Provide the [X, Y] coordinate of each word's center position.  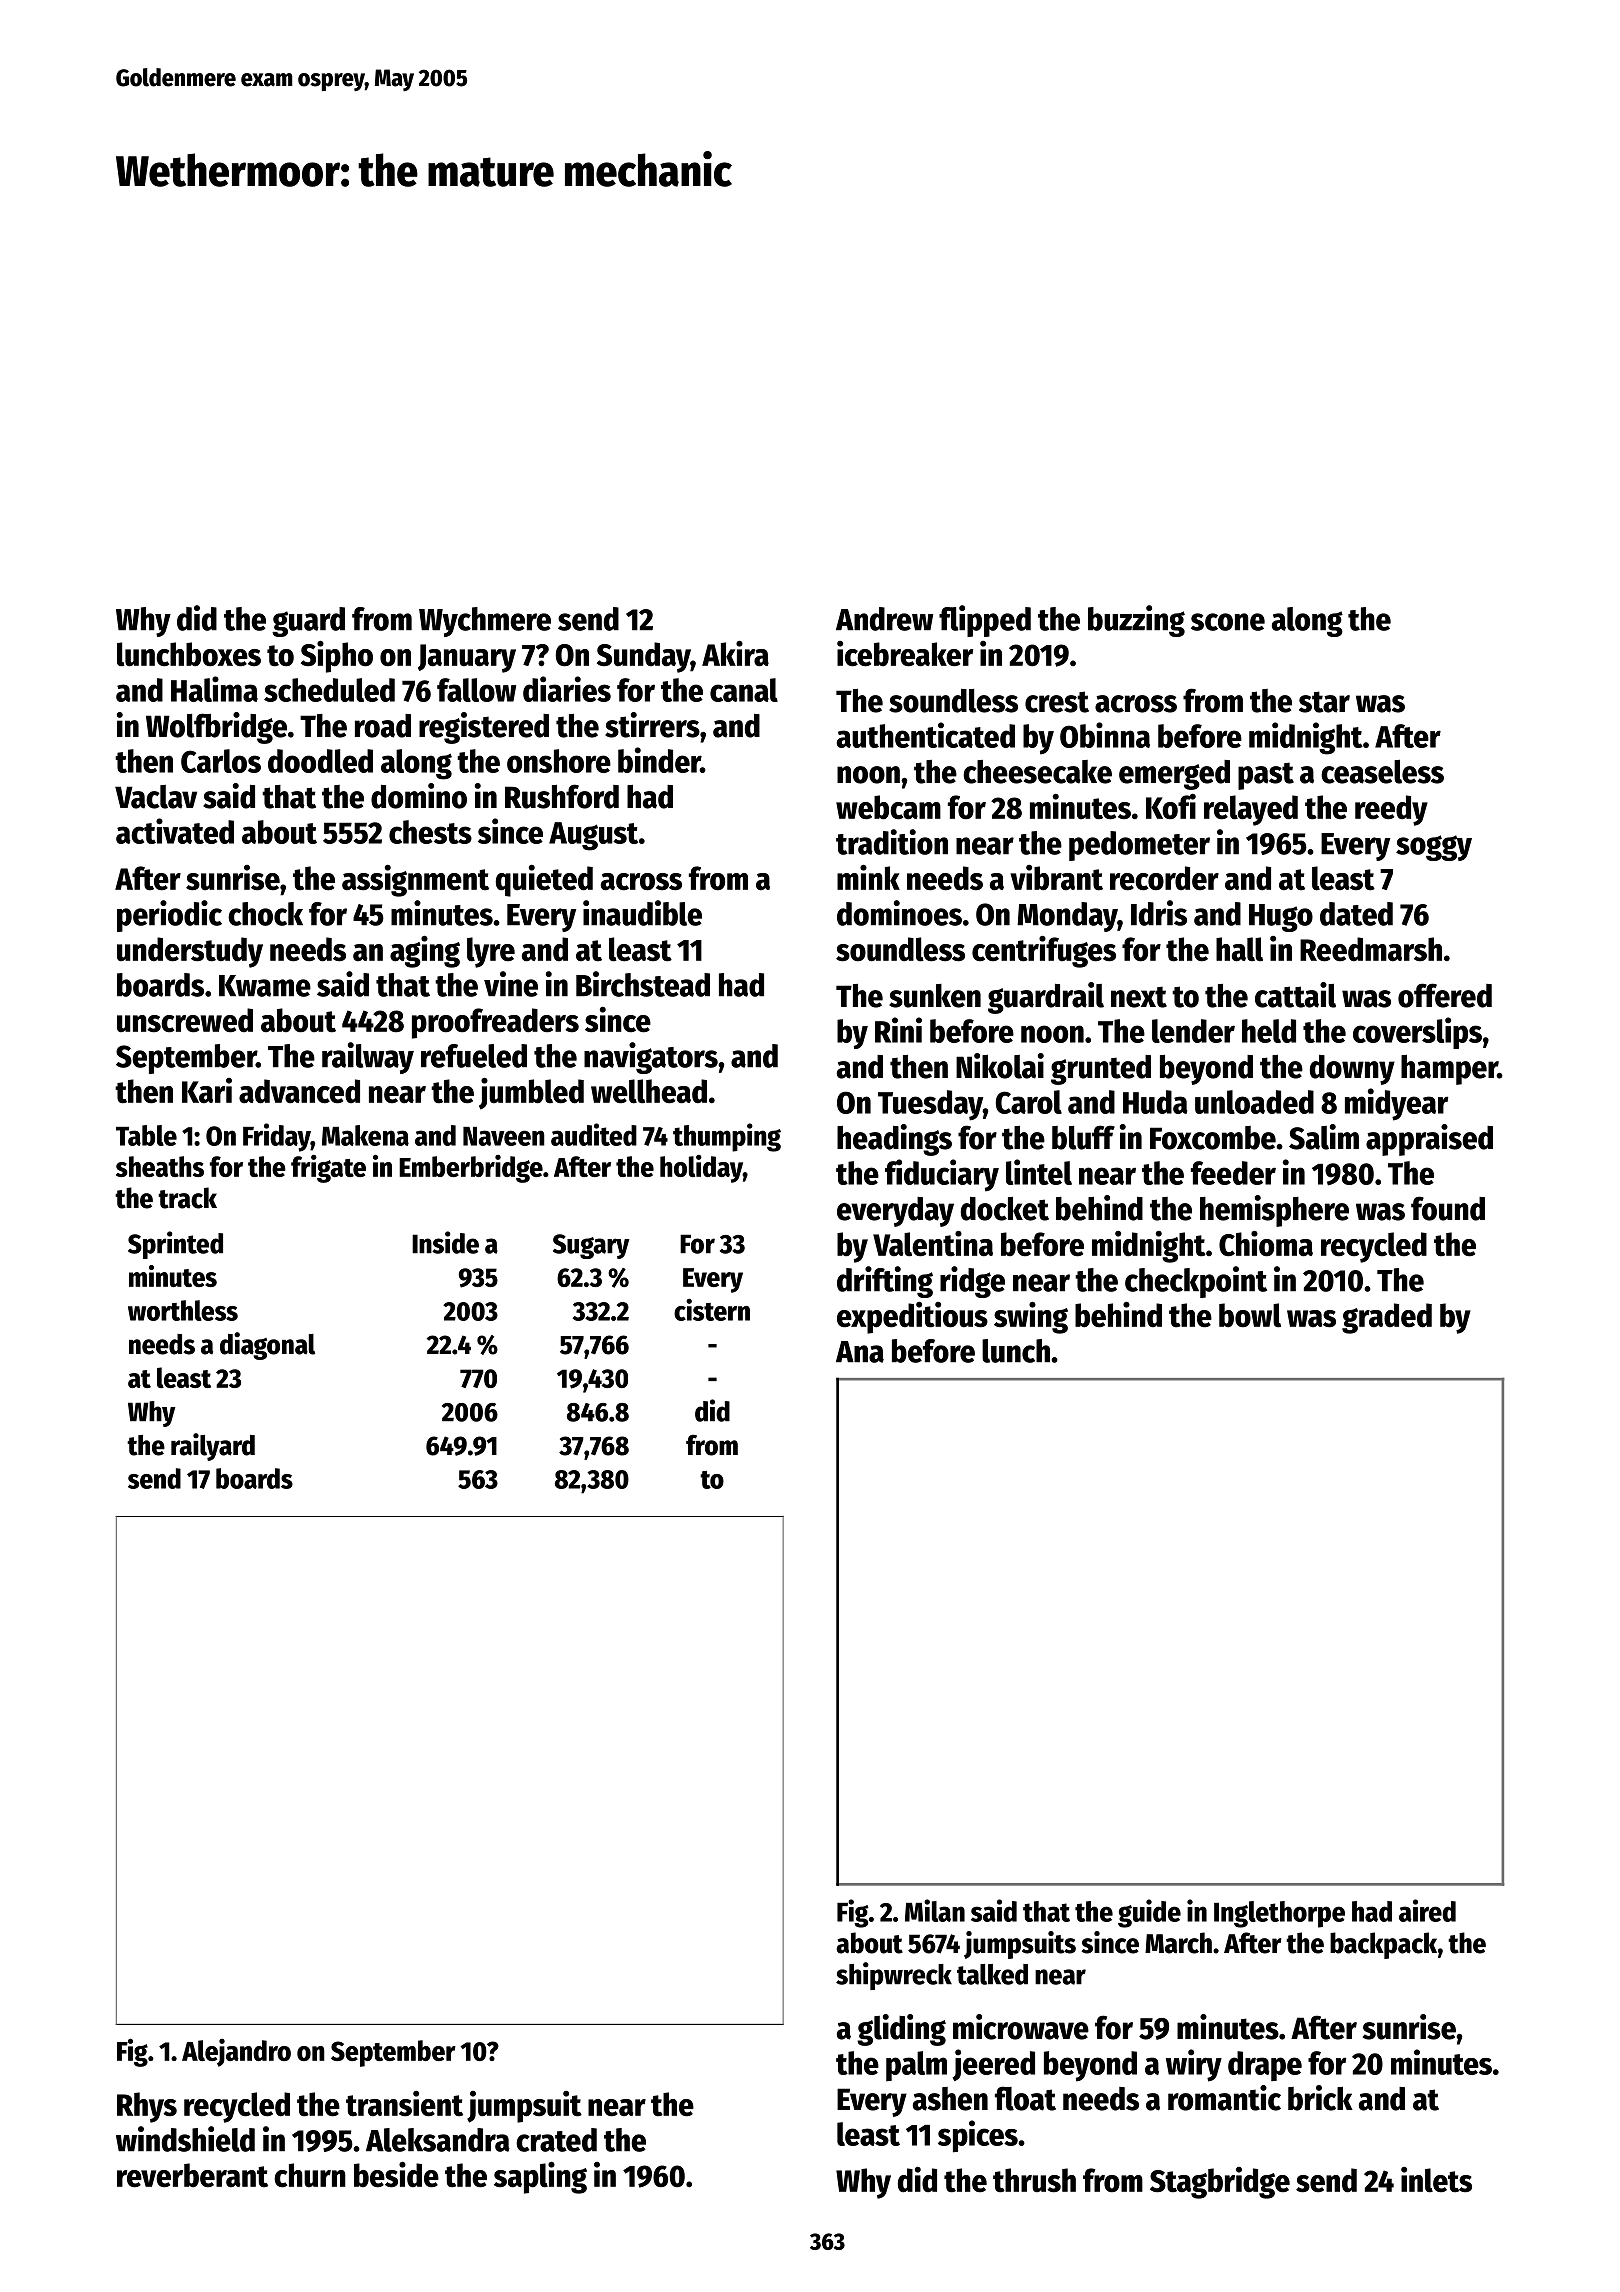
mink [868, 877]
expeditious [912, 1318]
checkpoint [1196, 1282]
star [1324, 702]
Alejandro [236, 2053]
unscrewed [185, 1020]
